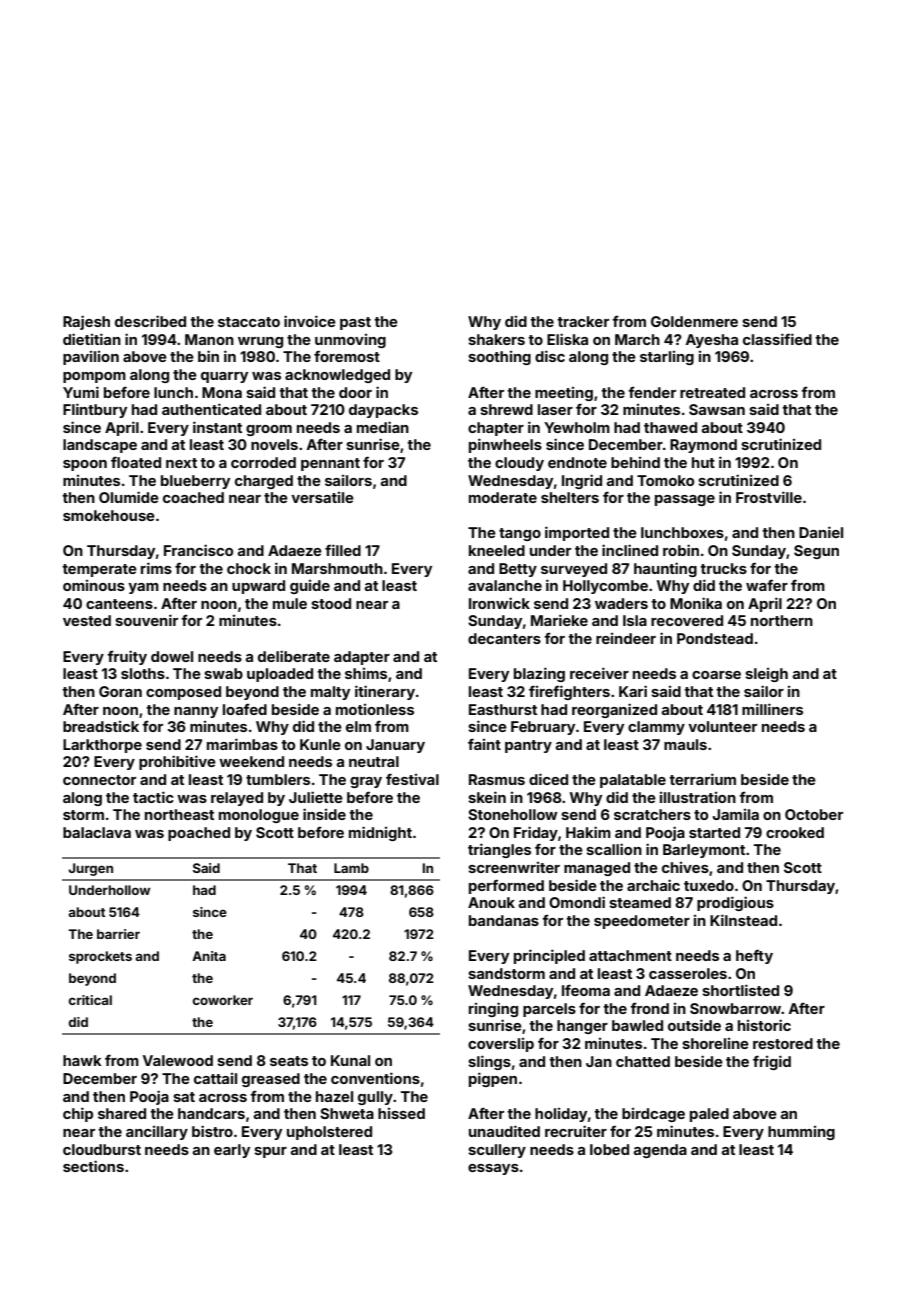 This image has height=1316, width=908. What do you see at coordinates (351, 868) in the image?
I see `Lamb` at bounding box center [351, 868].
